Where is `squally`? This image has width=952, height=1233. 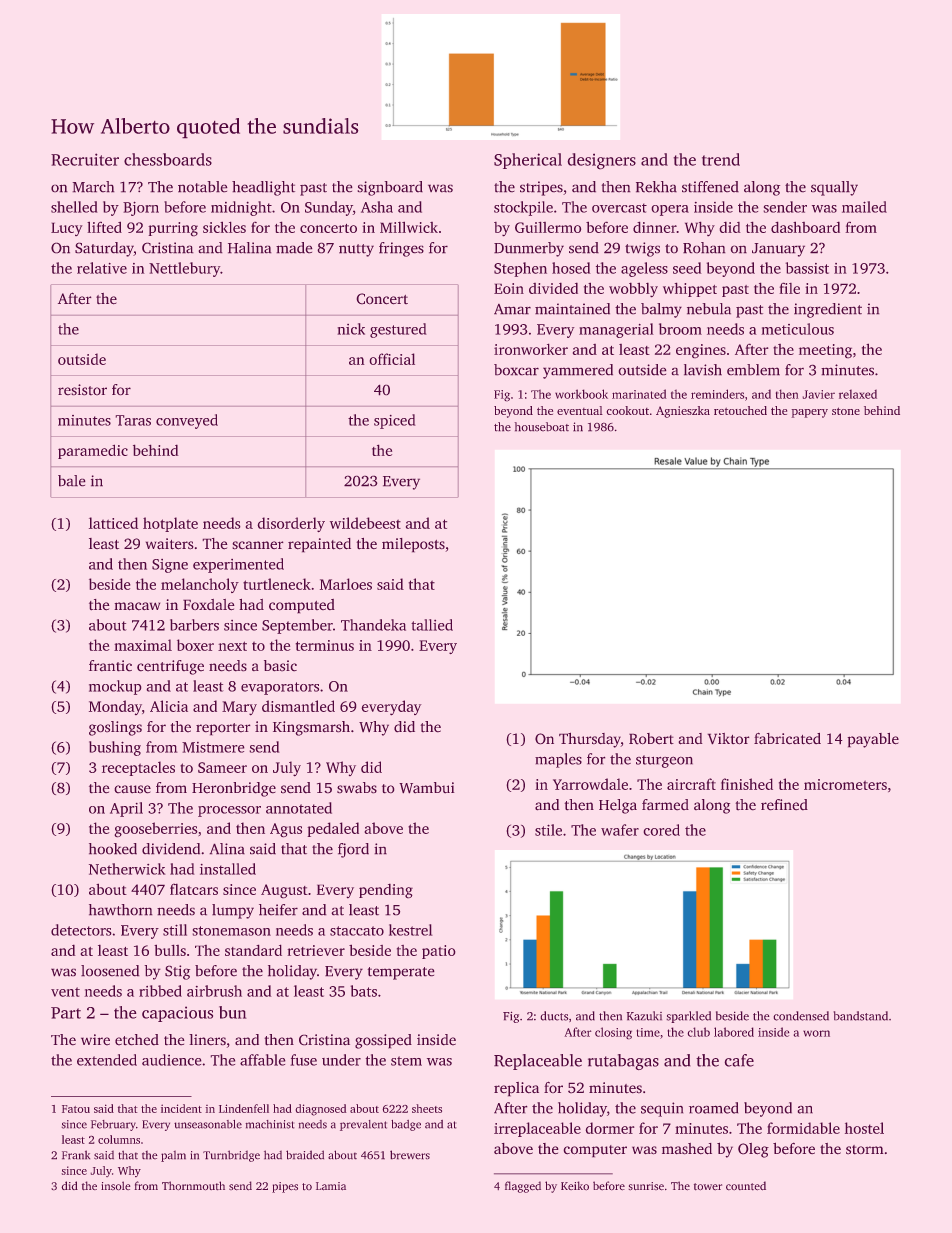 squally is located at coordinates (834, 188).
